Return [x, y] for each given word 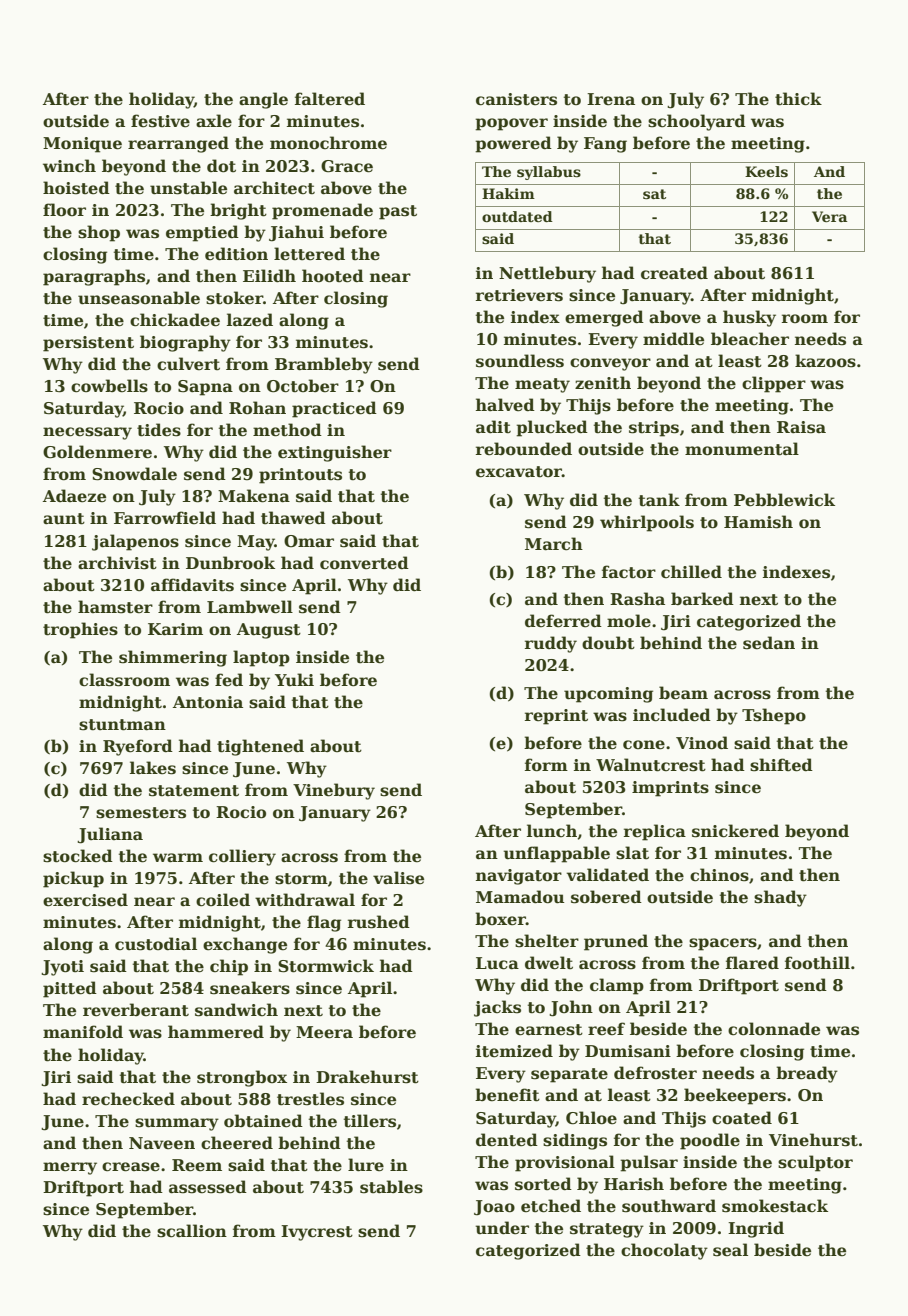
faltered [330, 99]
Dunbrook [230, 563]
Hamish [758, 522]
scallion [192, 1231]
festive [160, 121]
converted [364, 563]
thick [798, 99]
